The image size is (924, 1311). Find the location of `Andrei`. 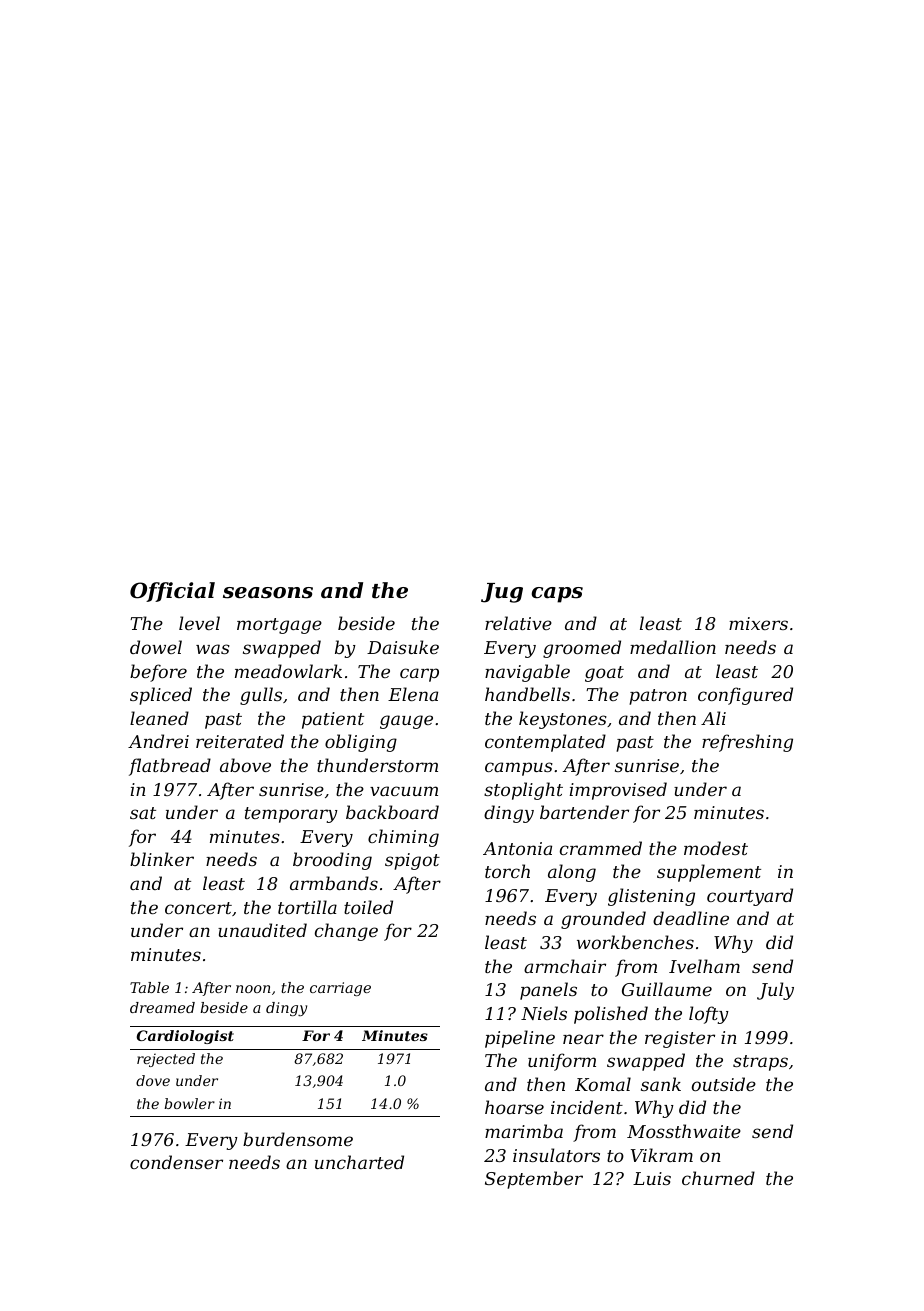

Andrei is located at coordinates (158, 741).
